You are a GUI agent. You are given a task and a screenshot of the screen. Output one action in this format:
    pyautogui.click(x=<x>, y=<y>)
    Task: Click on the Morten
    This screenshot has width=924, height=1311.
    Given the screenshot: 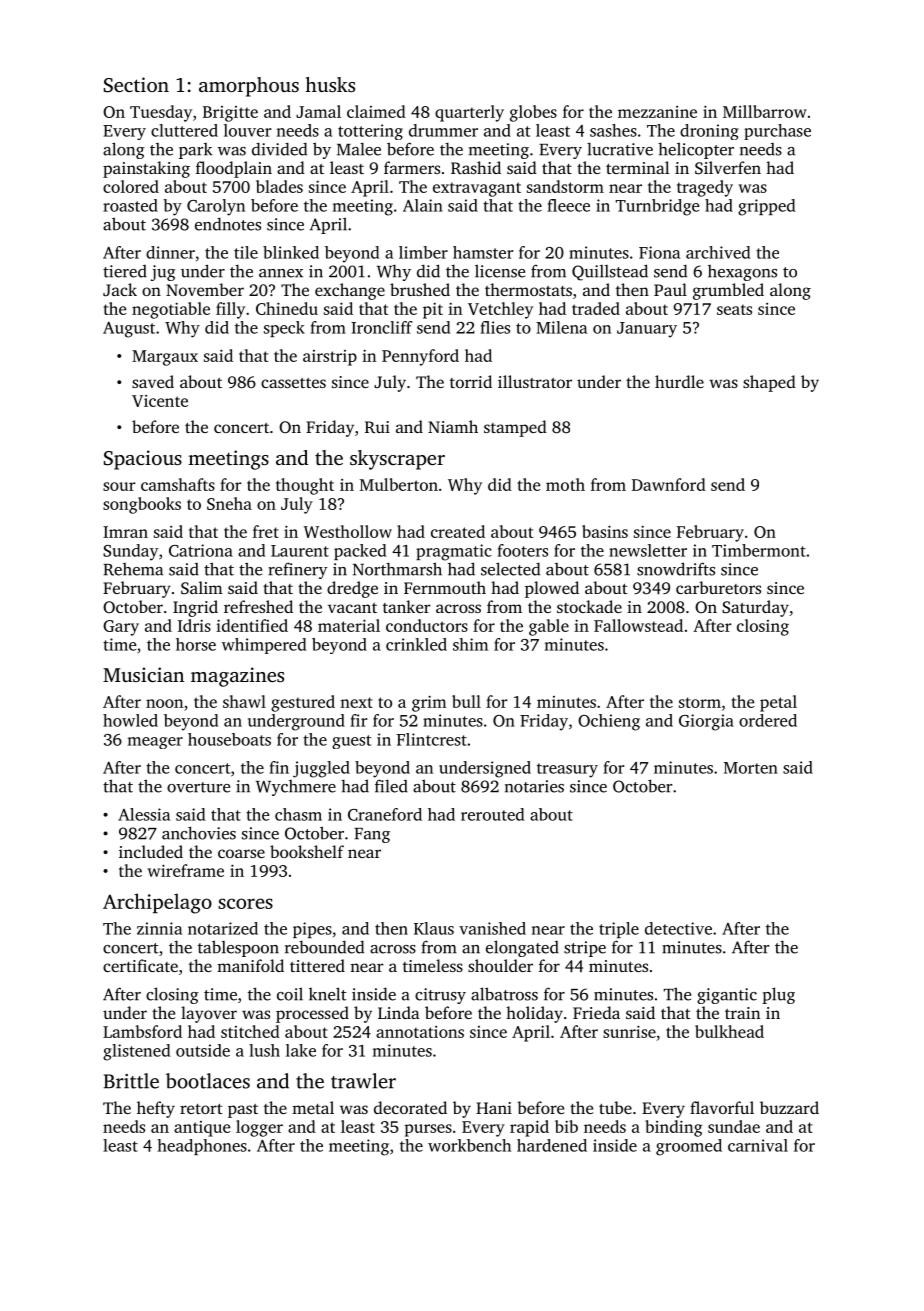 What is the action you would take?
    pyautogui.click(x=751, y=768)
